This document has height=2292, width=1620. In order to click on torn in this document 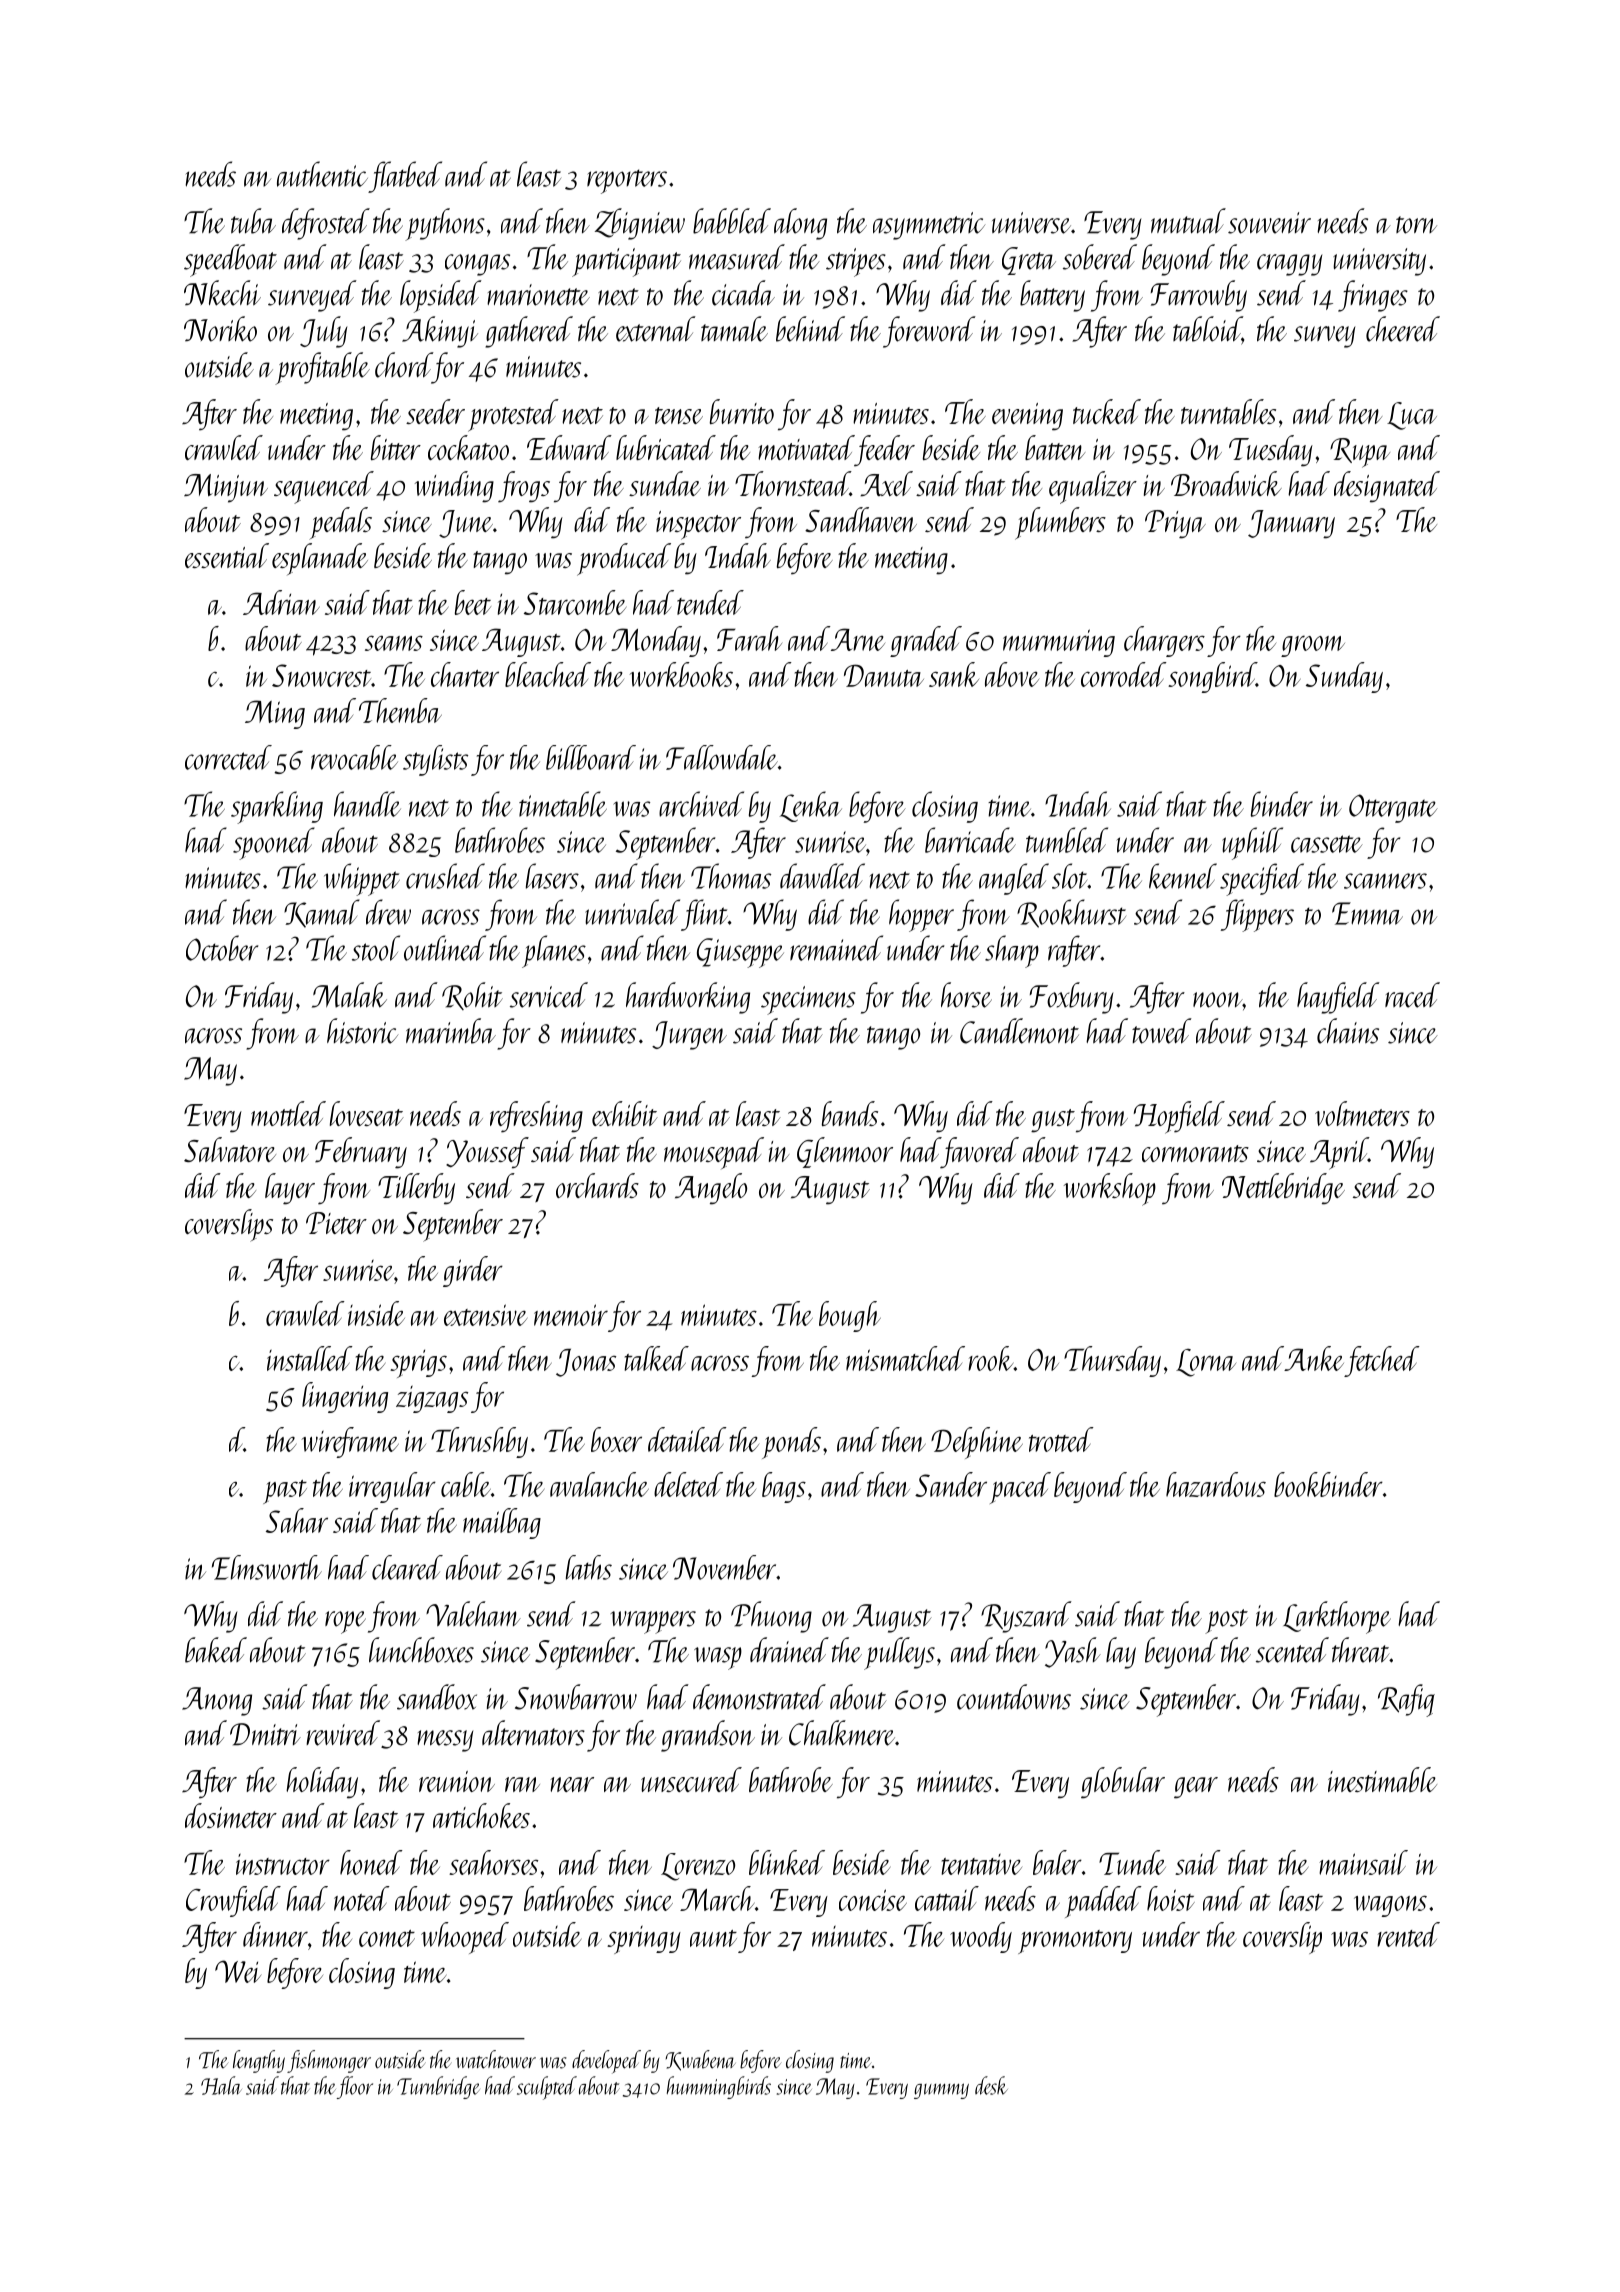, I will do `click(1416, 225)`.
